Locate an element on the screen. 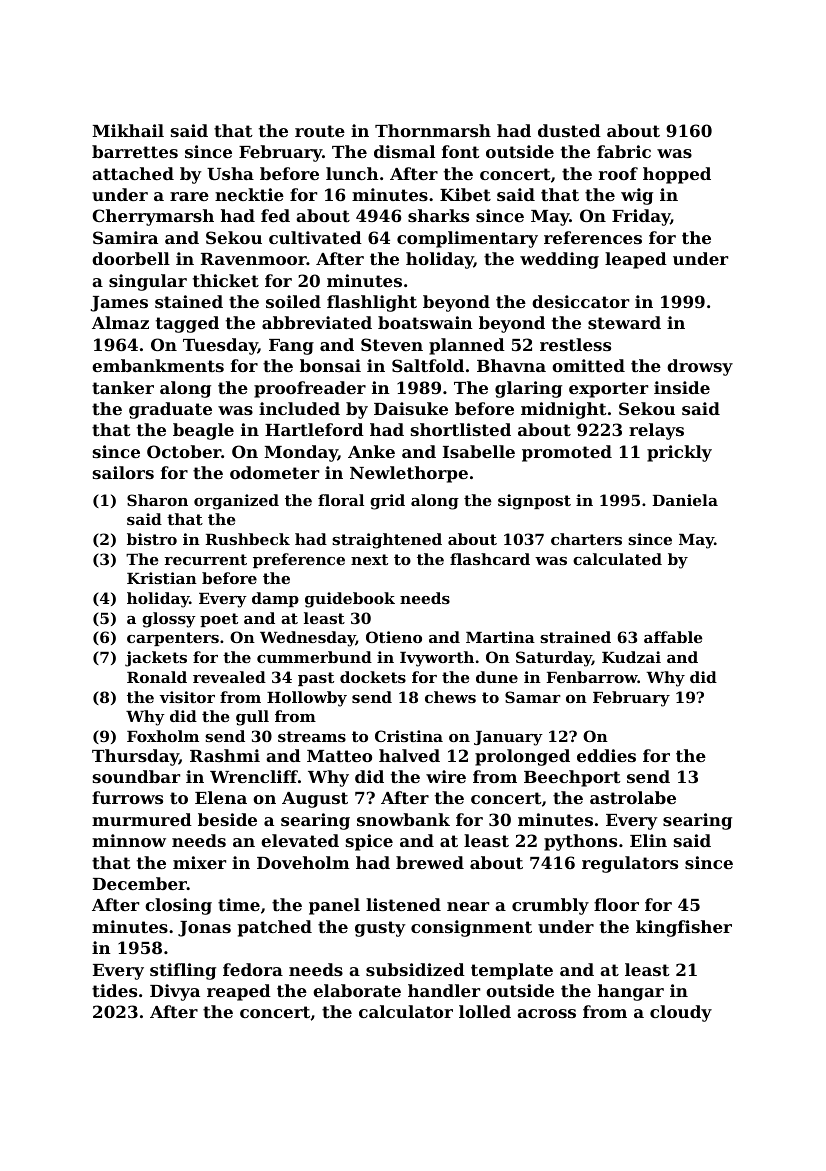 Image resolution: width=826 pixels, height=1171 pixels. brewed is located at coordinates (430, 862).
